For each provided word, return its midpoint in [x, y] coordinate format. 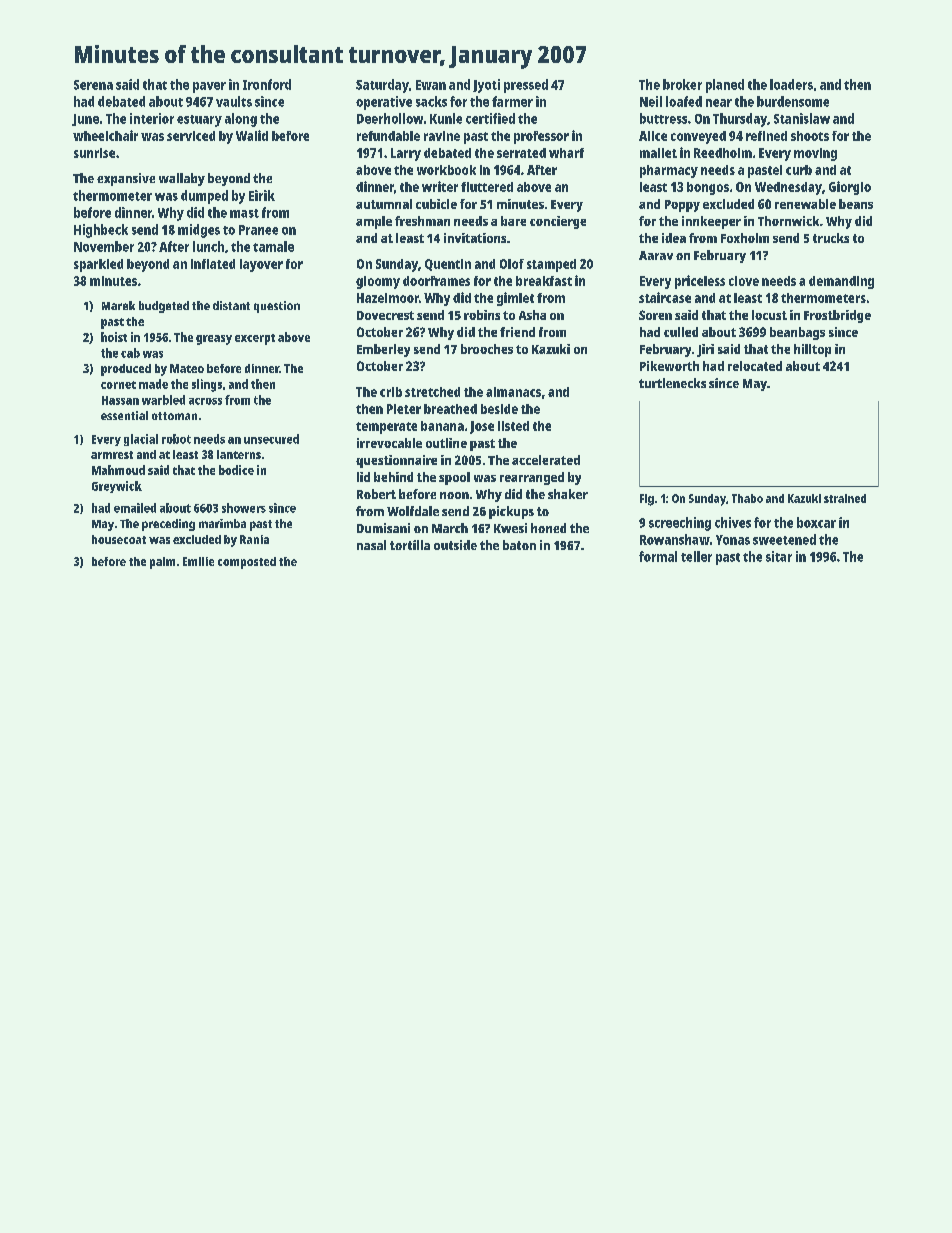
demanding [841, 282]
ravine [442, 136]
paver [209, 87]
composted [247, 563]
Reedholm [723, 153]
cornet [118, 385]
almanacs [513, 392]
